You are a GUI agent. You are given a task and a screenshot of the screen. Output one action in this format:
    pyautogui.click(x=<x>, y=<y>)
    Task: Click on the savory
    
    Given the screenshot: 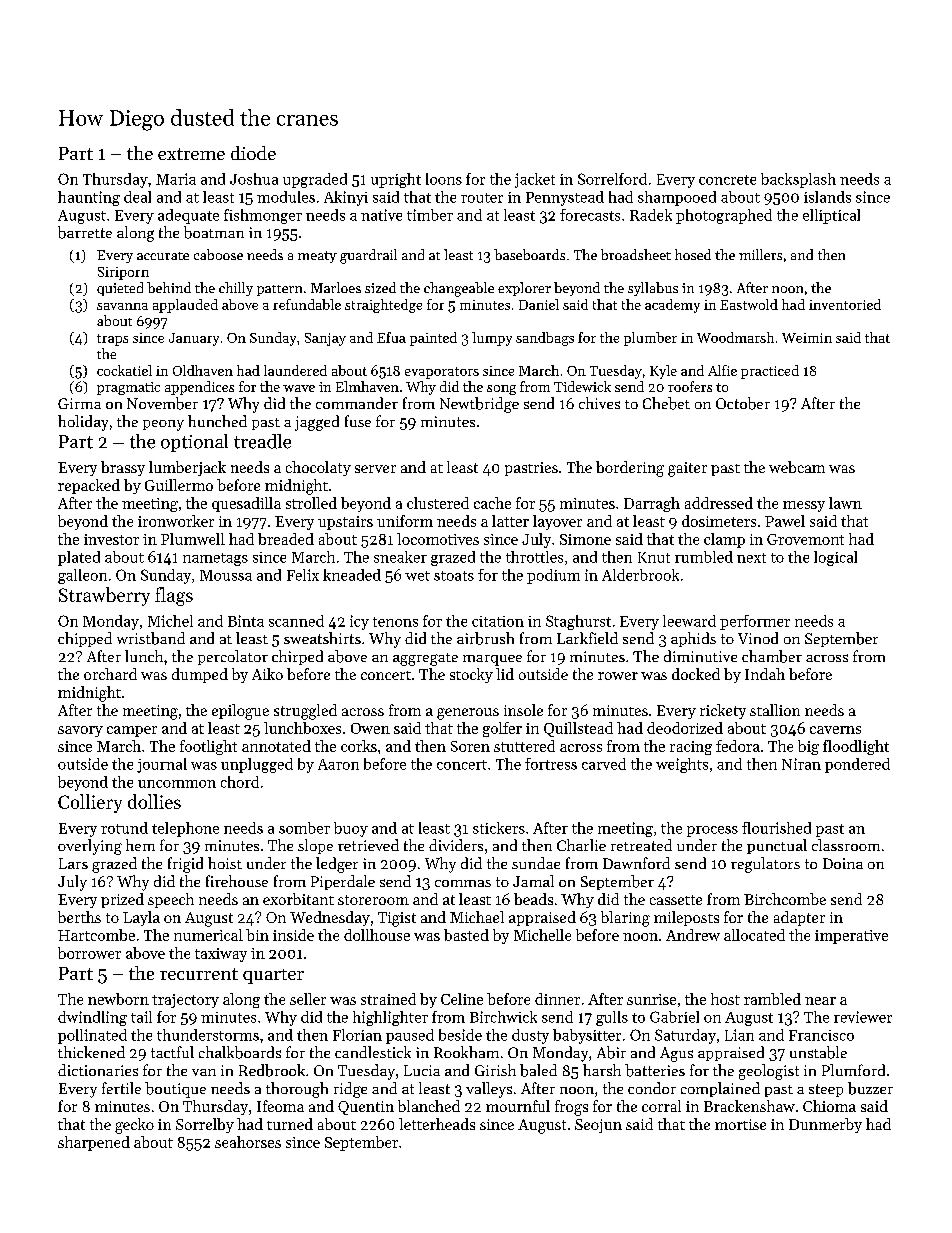 What is the action you would take?
    pyautogui.click(x=80, y=731)
